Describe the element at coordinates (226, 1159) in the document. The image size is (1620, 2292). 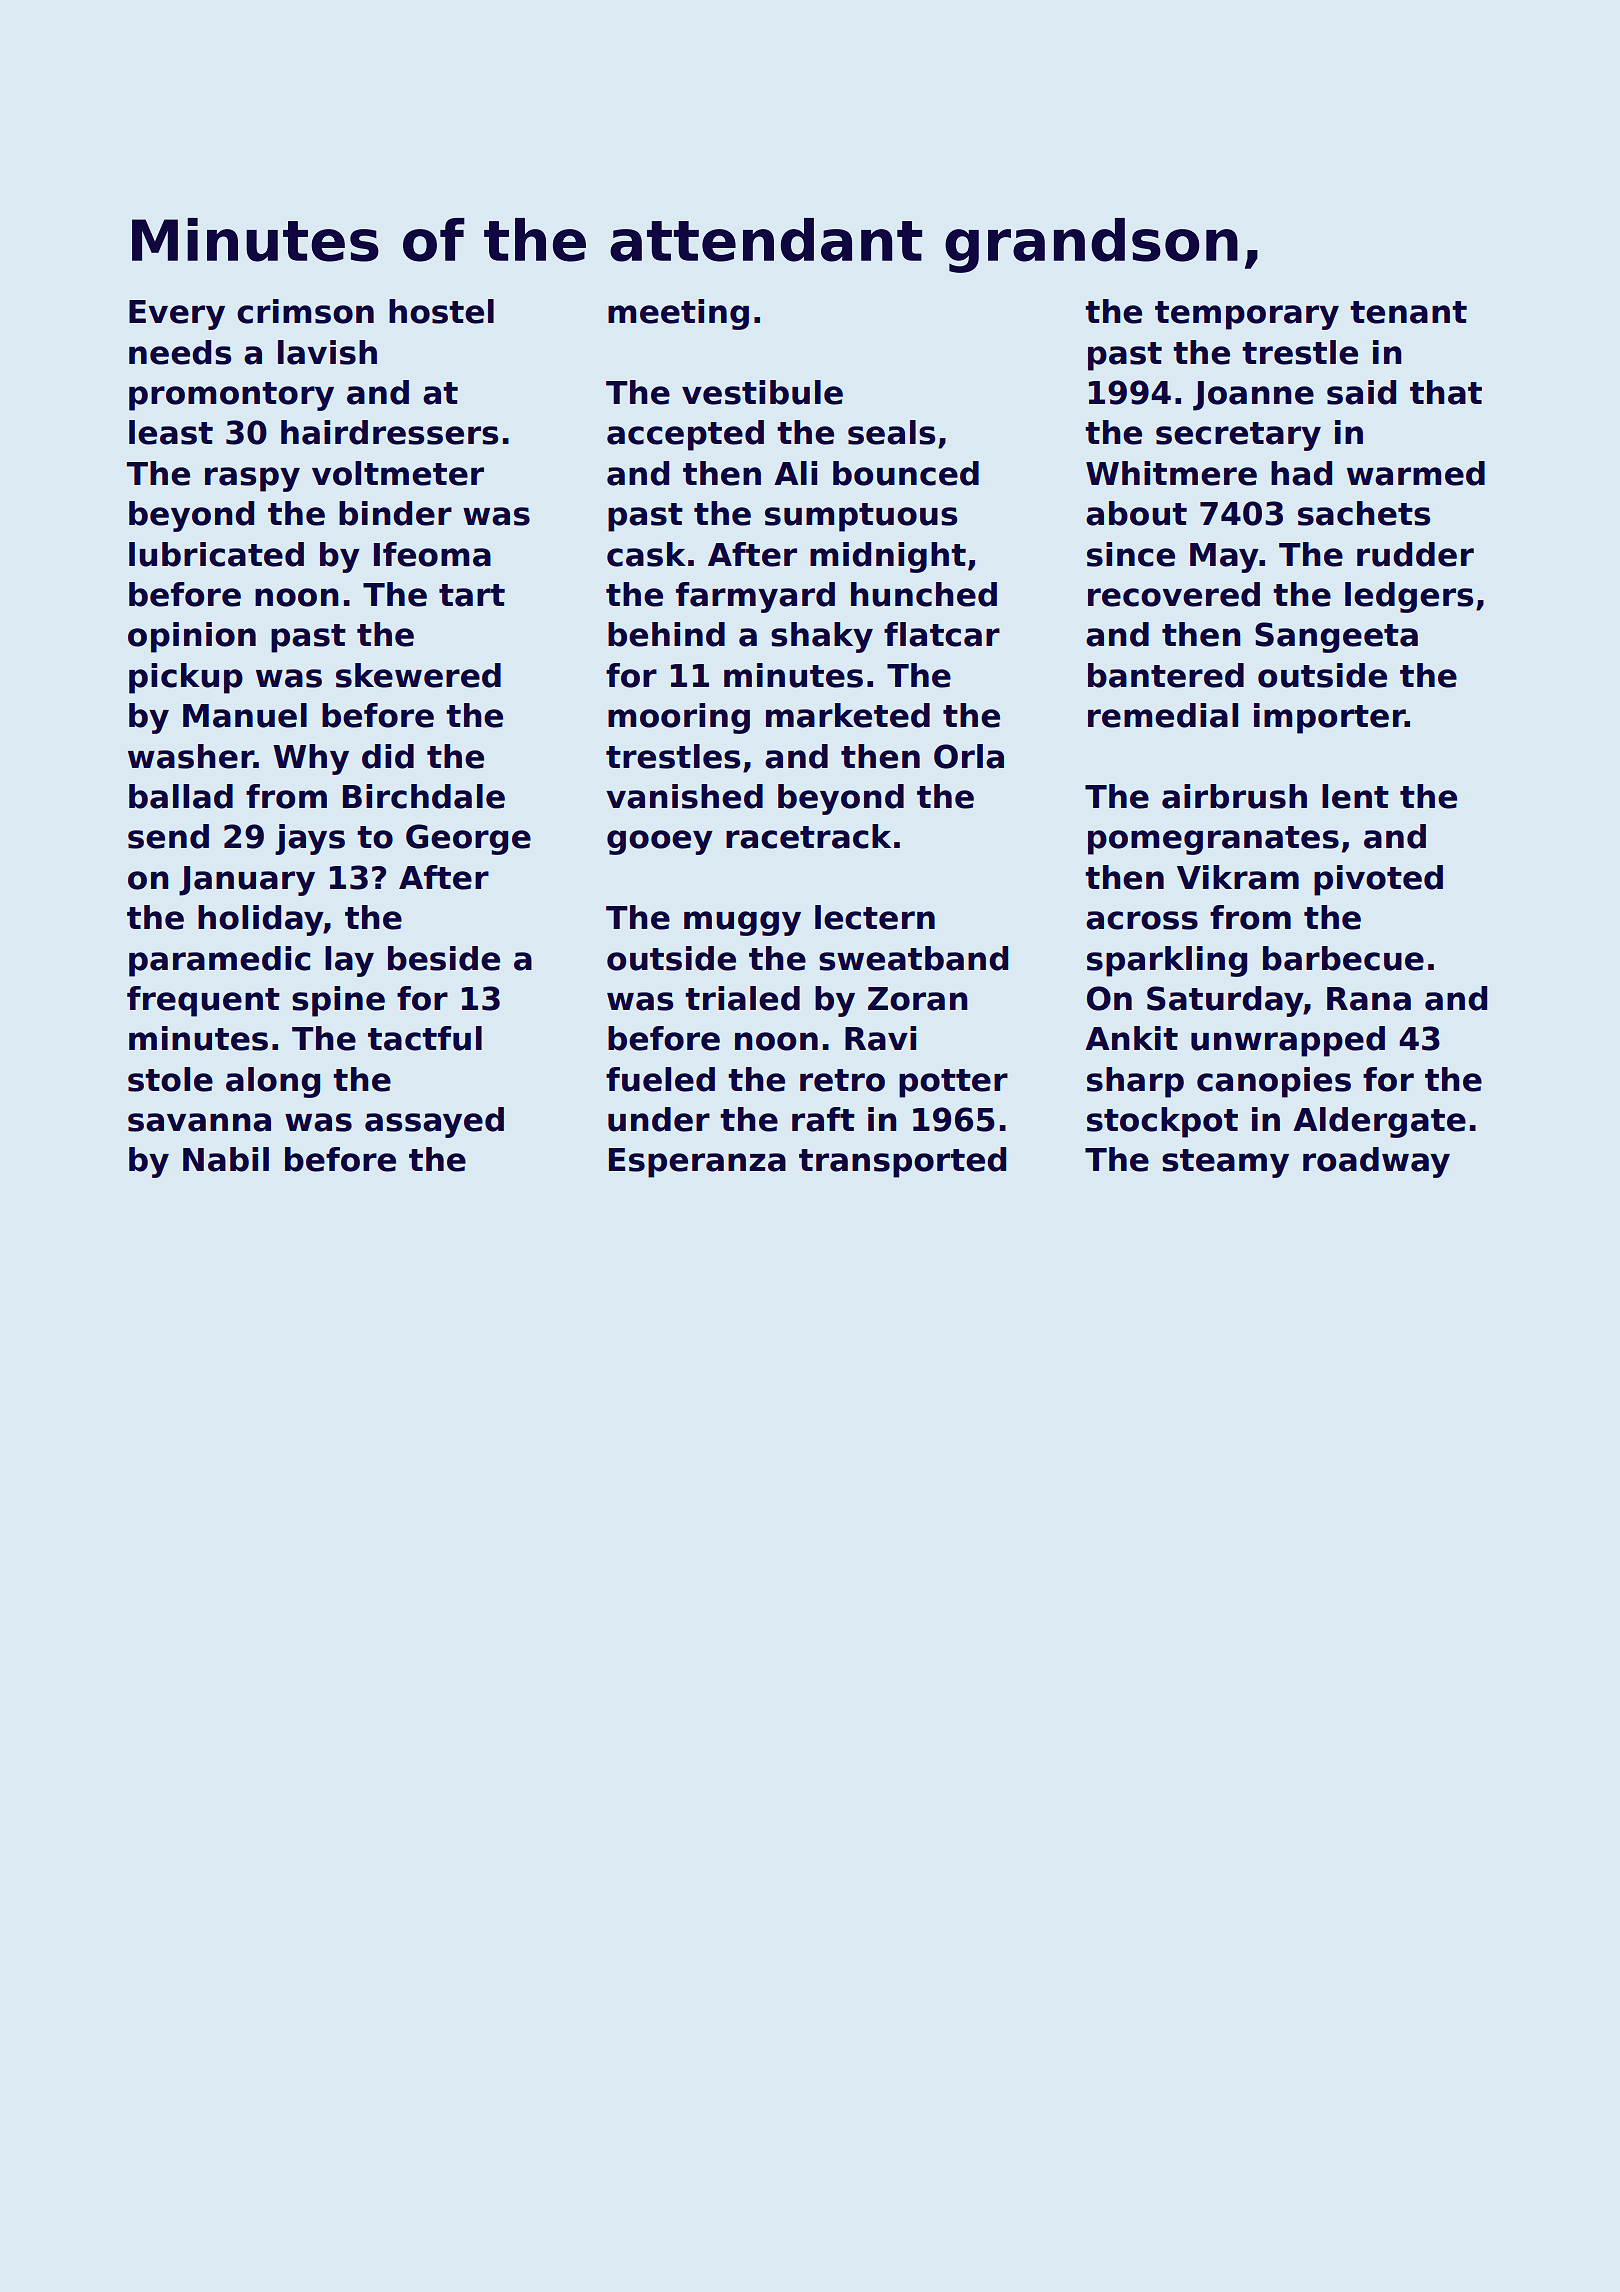
I see `Nabil` at that location.
